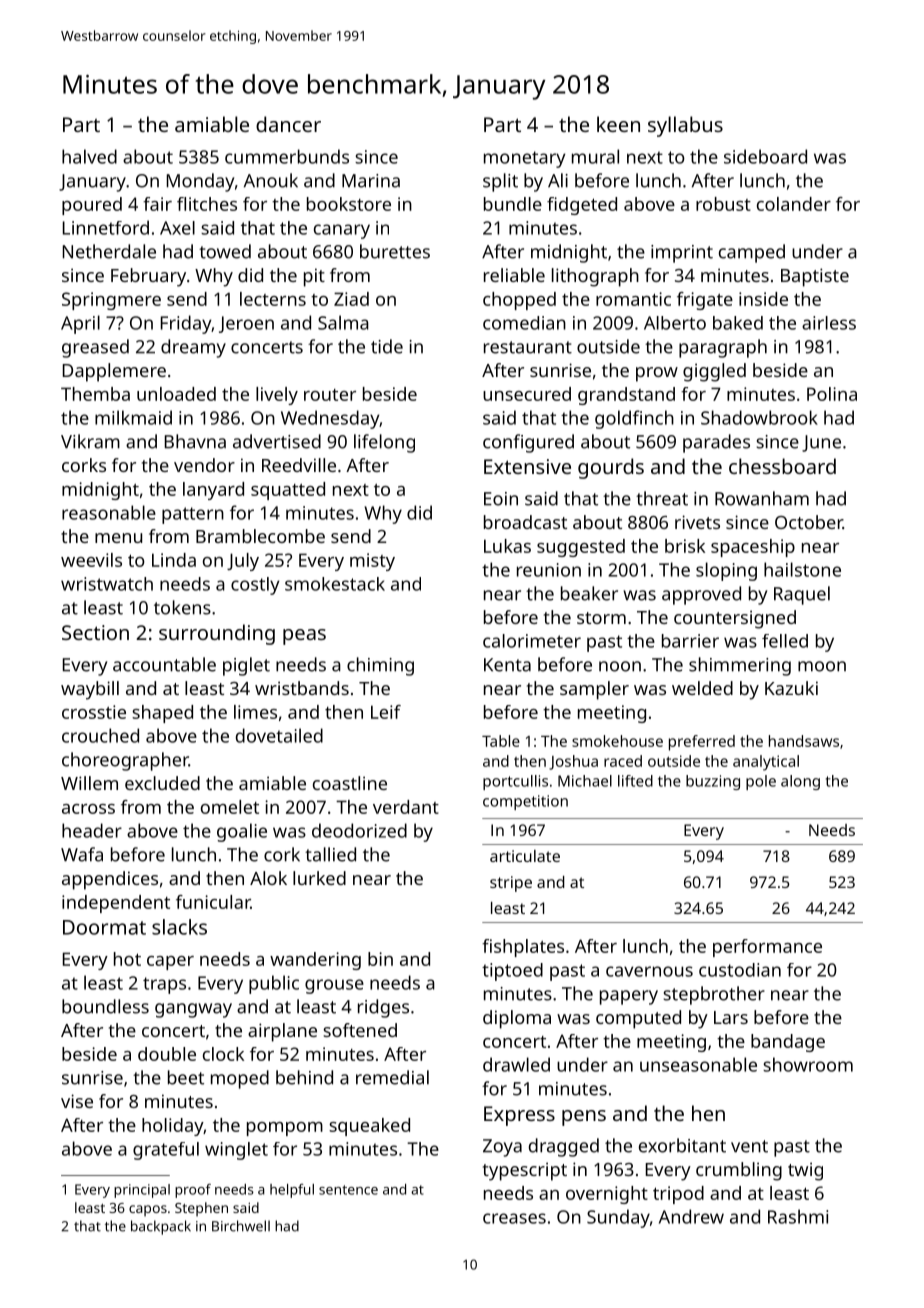  I want to click on halved, so click(89, 156).
